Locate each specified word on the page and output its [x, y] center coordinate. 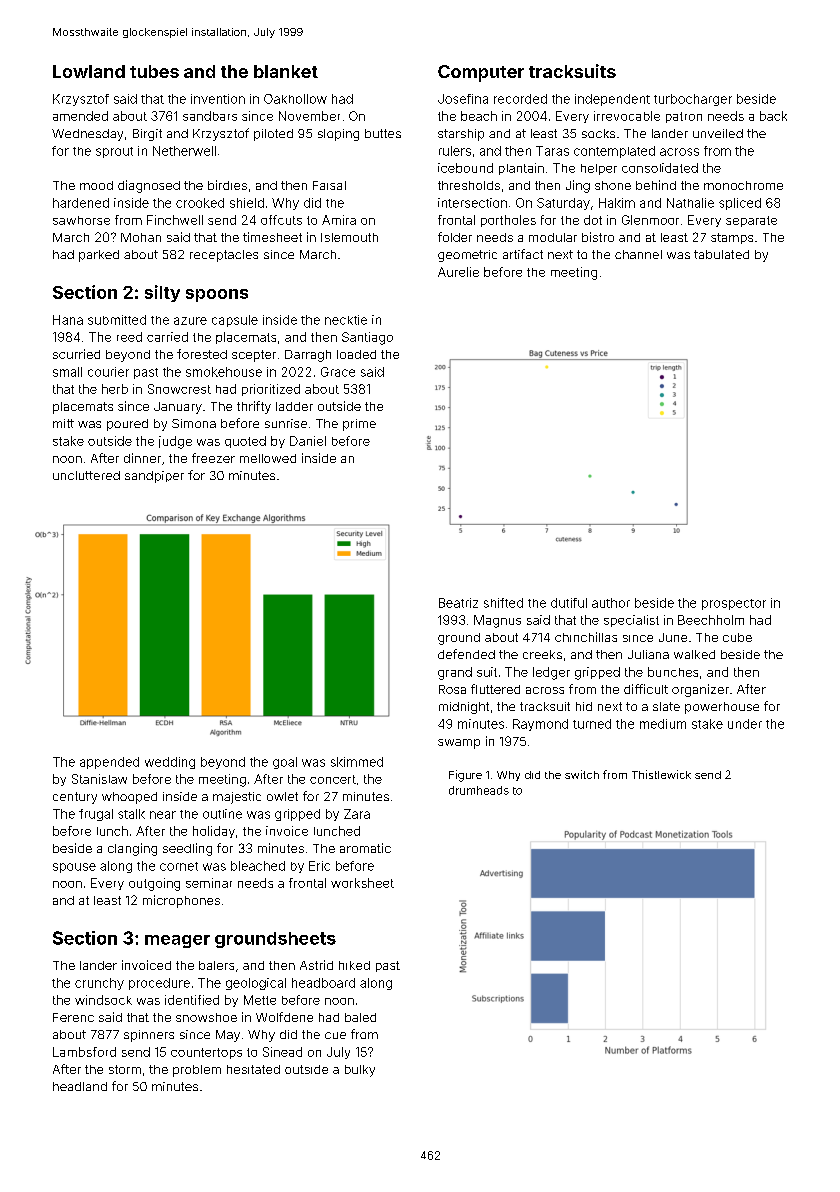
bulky [360, 1071]
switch [582, 774]
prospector [734, 604]
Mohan [141, 237]
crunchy [99, 984]
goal [285, 763]
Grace [338, 372]
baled [360, 1017]
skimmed [357, 762]
